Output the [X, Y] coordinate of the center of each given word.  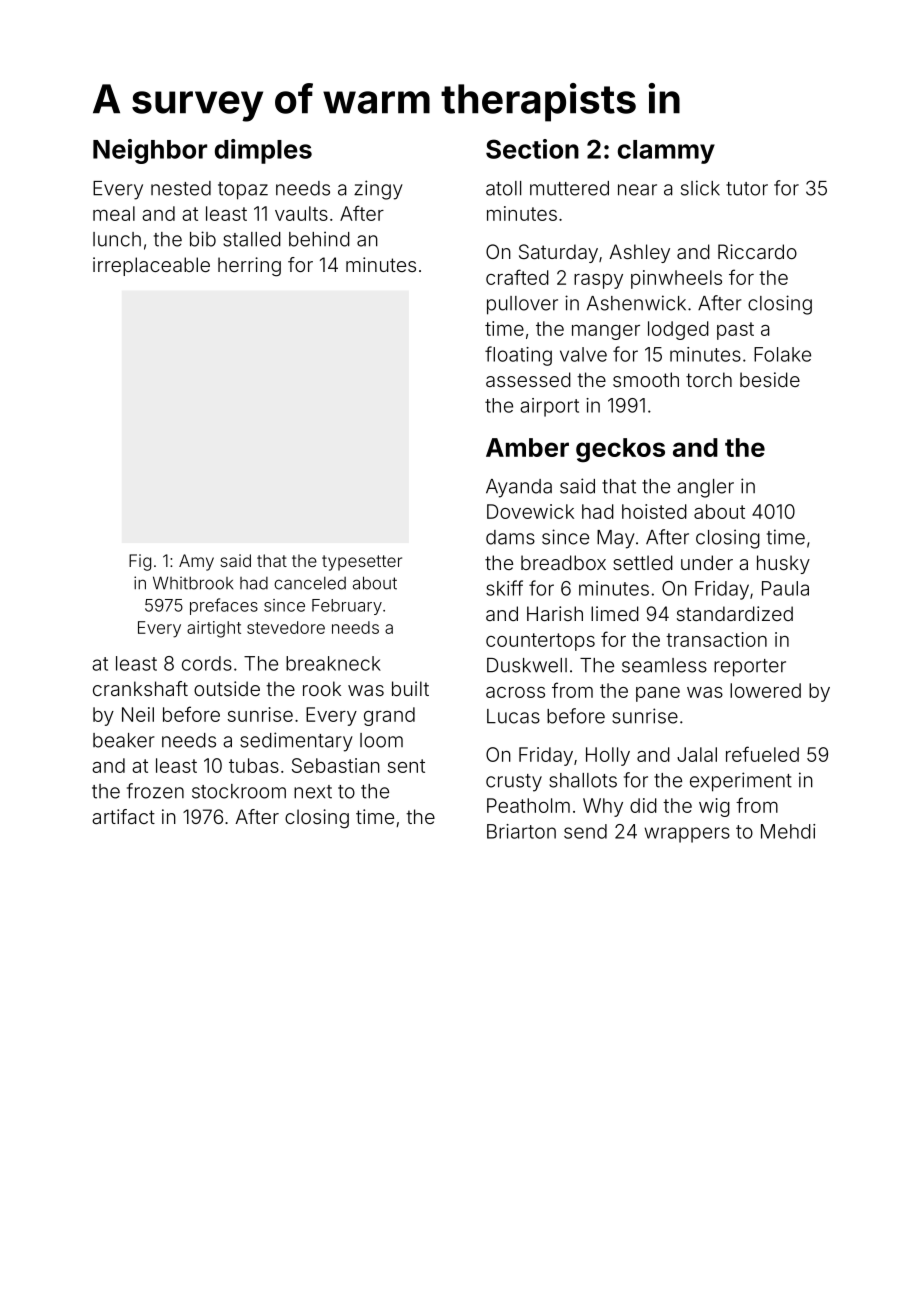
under [707, 562]
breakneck [333, 663]
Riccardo [757, 251]
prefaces [224, 606]
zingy [378, 190]
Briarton [521, 831]
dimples [263, 151]
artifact [123, 816]
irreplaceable [151, 266]
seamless [664, 665]
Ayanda [519, 488]
